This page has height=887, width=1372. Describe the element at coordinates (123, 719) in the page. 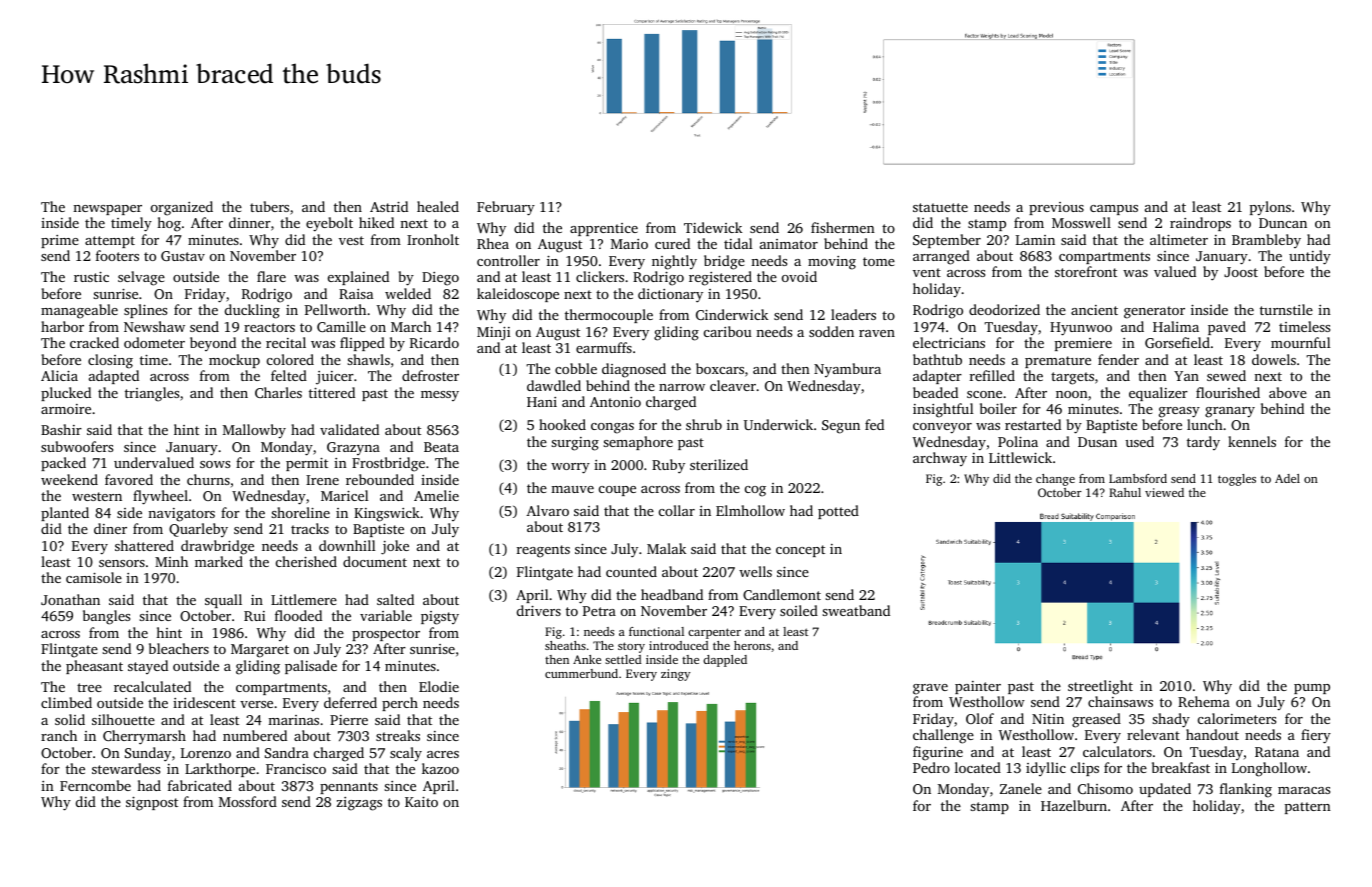

I see `silhouette` at that location.
